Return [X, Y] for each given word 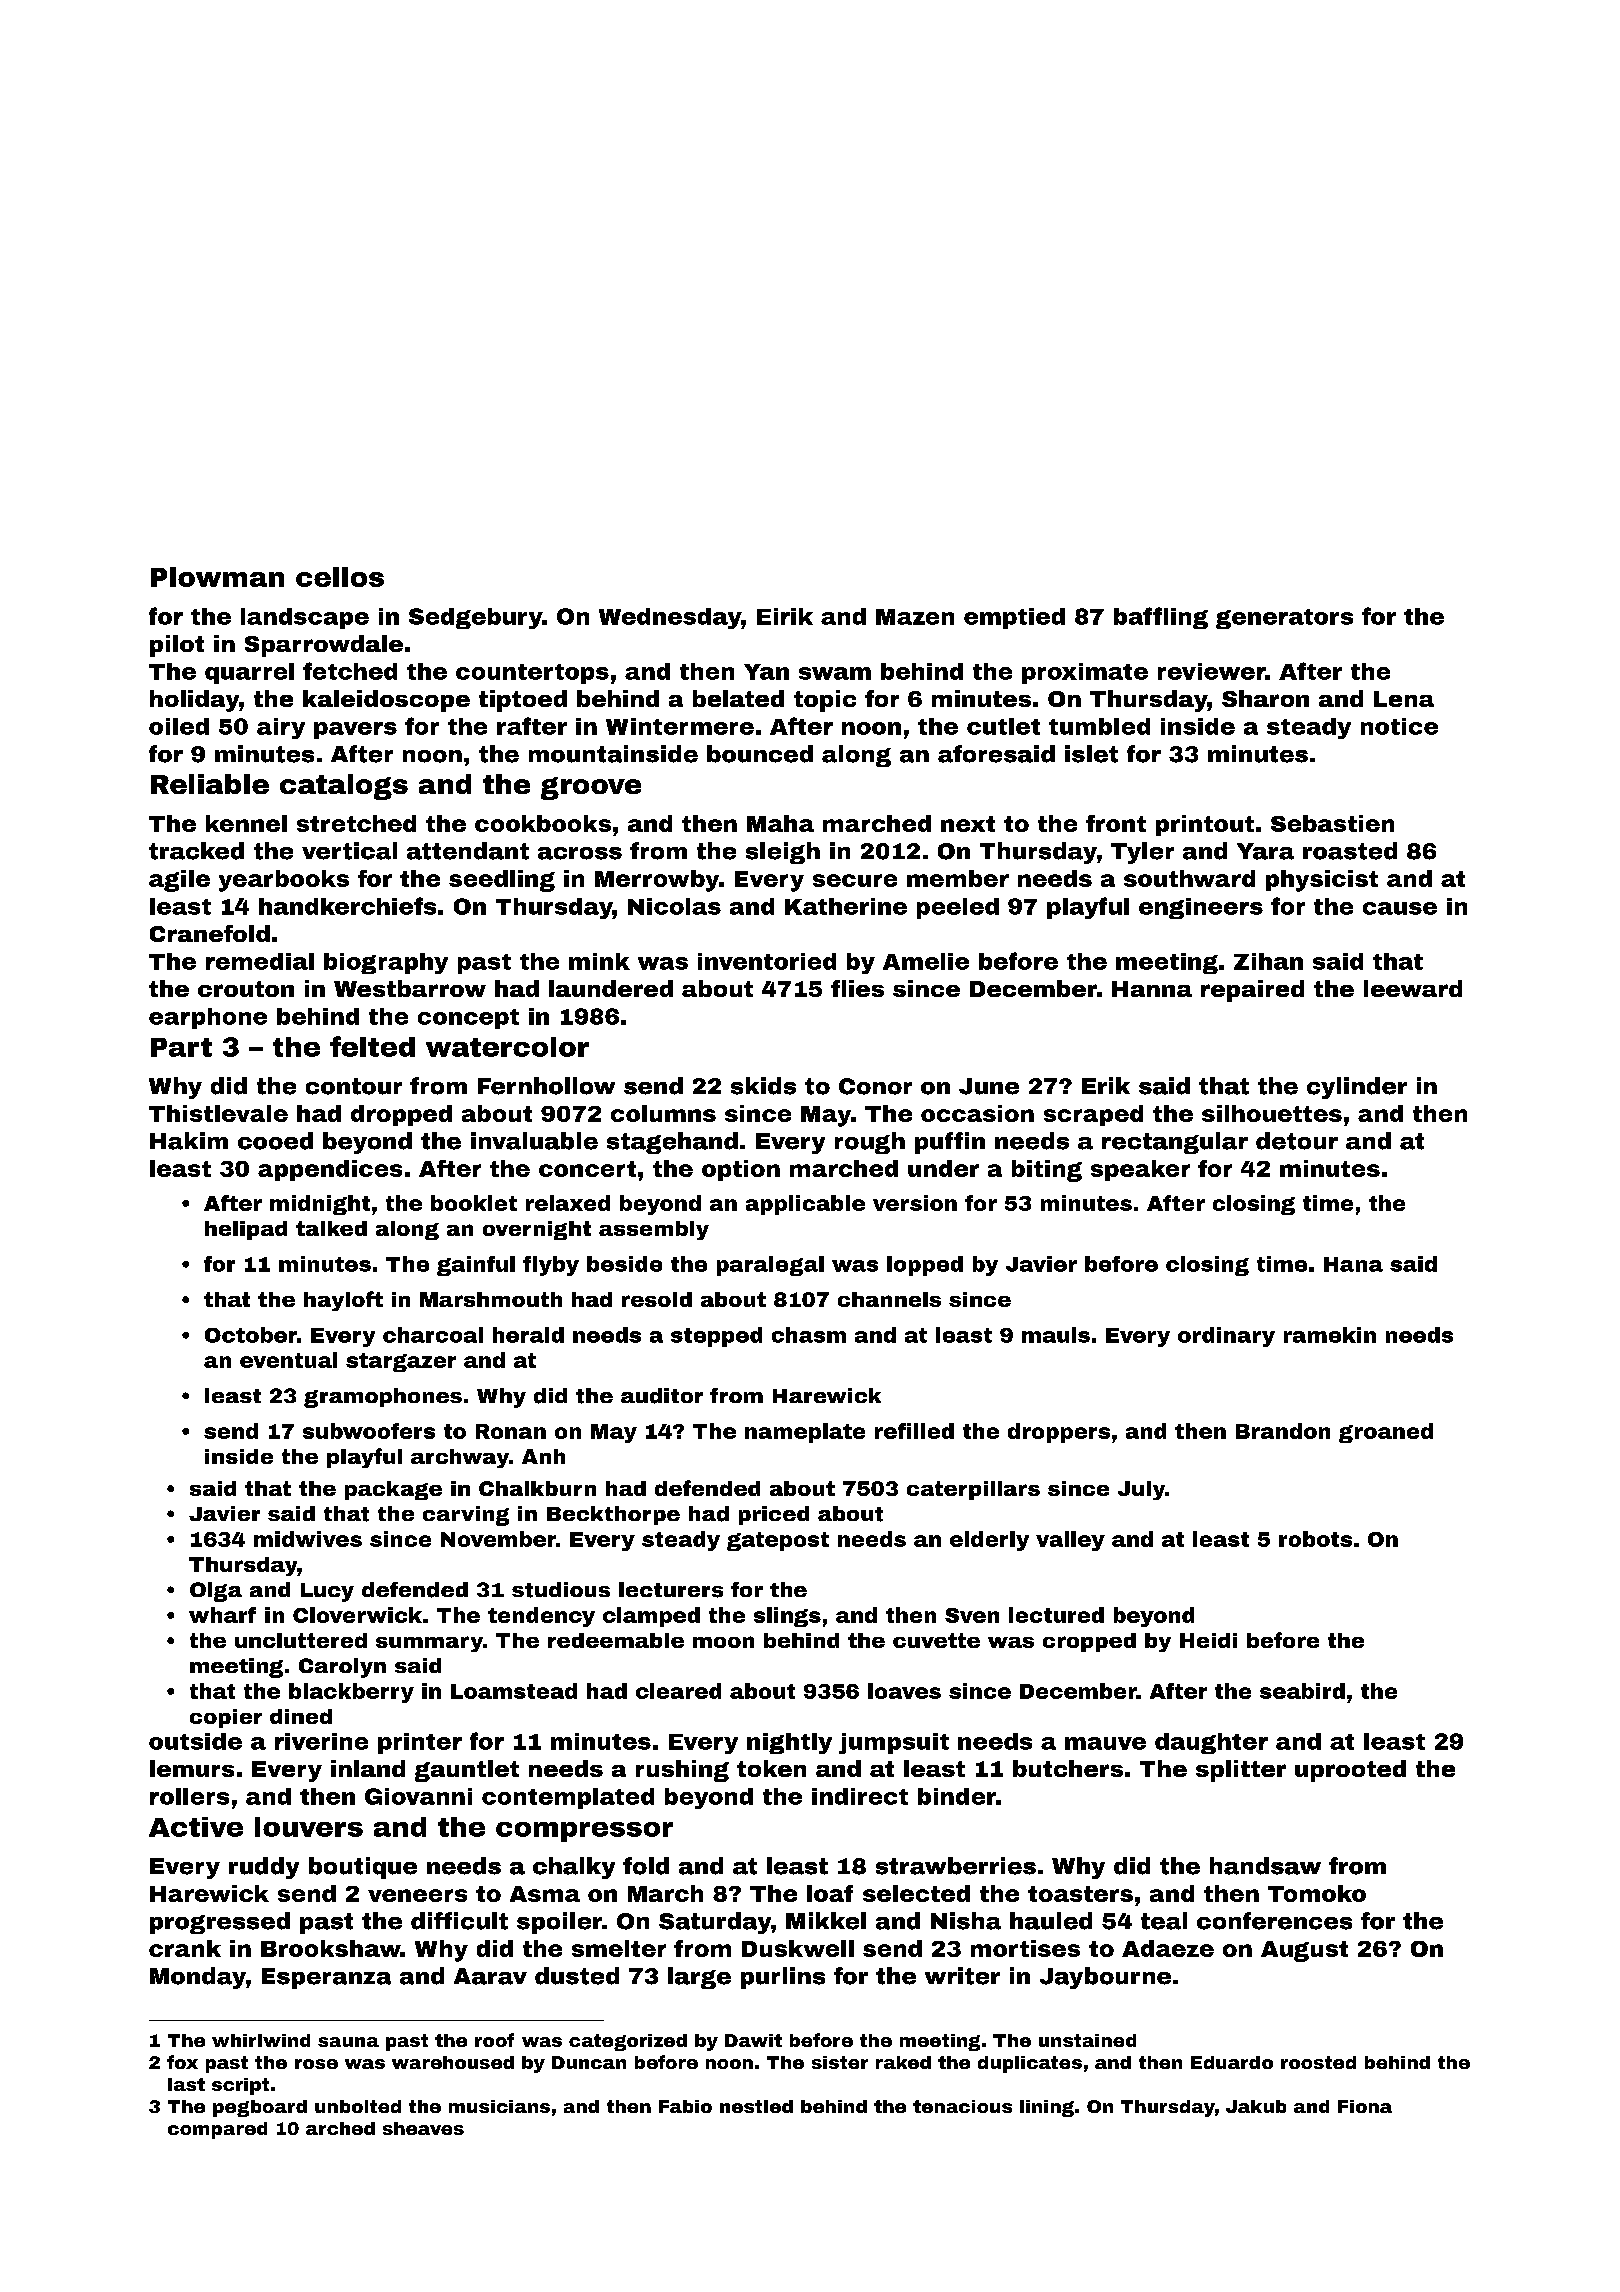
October [251, 1335]
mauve [1105, 1743]
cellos [340, 577]
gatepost [778, 1541]
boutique [363, 1868]
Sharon [1265, 698]
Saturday [715, 1923]
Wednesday [670, 618]
